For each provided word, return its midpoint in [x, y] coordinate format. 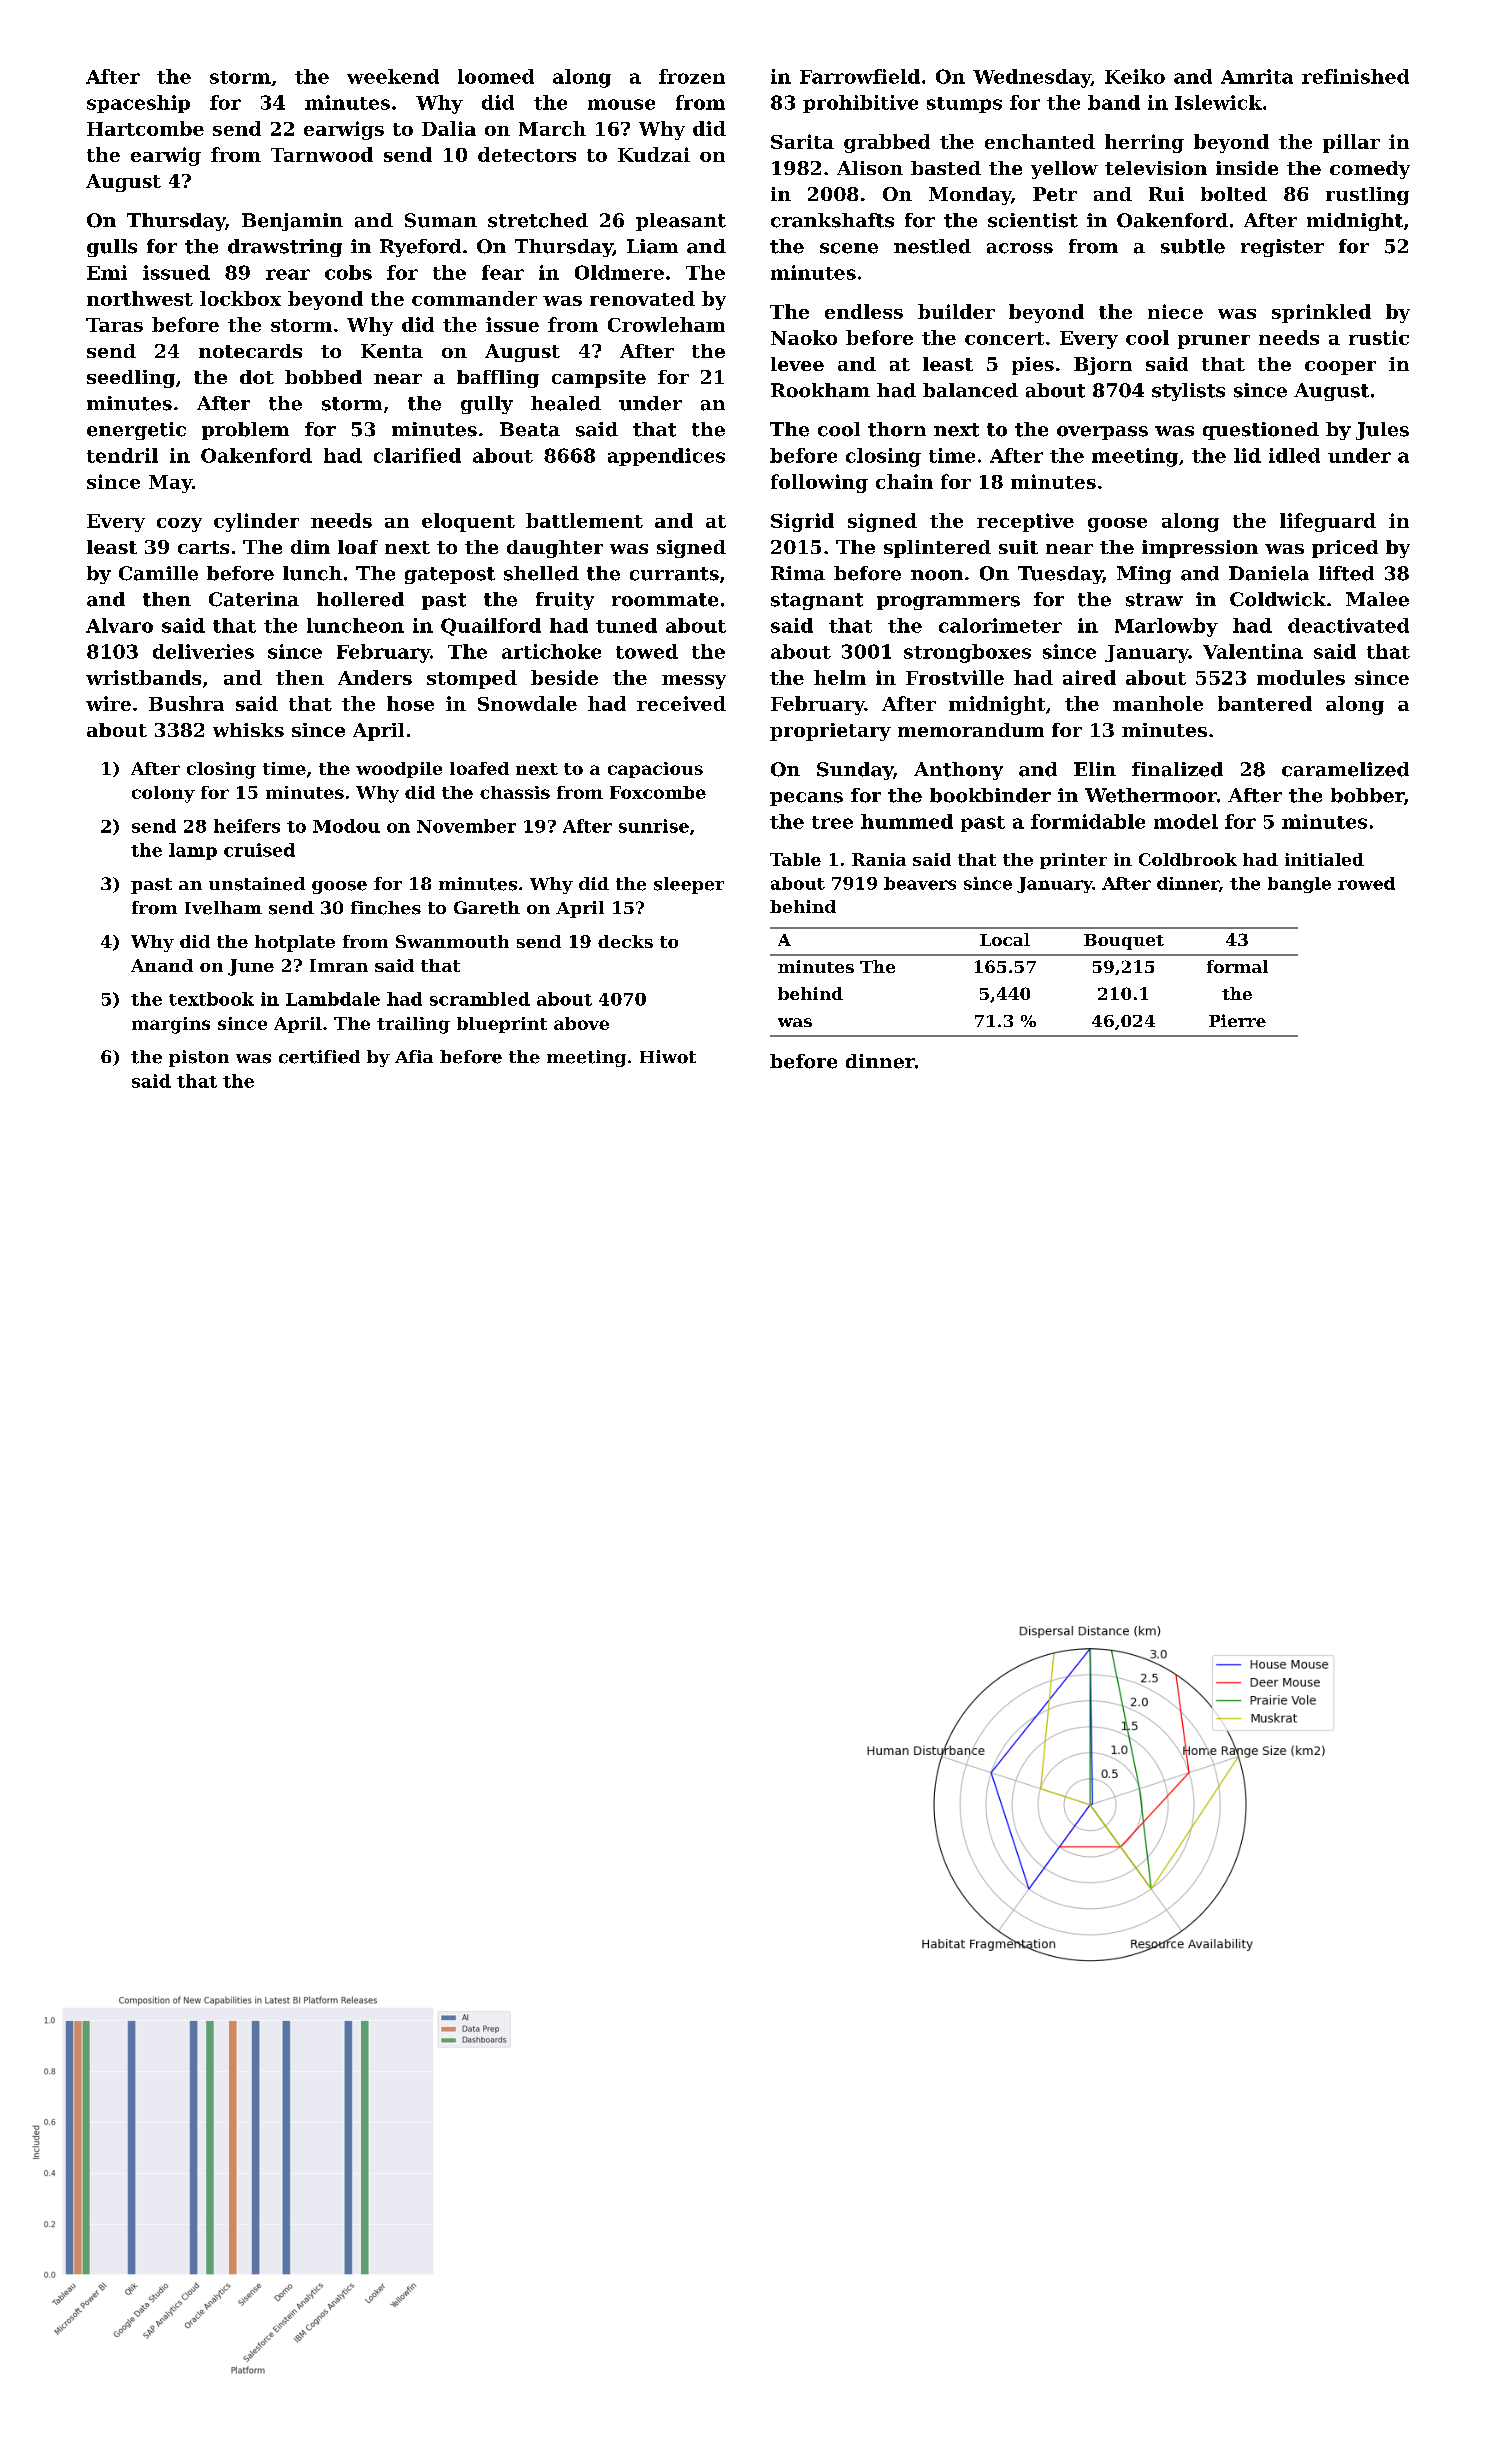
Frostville [955, 677]
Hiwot [668, 1057]
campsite [599, 379]
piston [199, 1058]
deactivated [1348, 625]
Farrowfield [860, 76]
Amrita [1257, 76]
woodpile [399, 770]
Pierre [1237, 1020]
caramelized [1345, 769]
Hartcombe [145, 128]
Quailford [491, 627]
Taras [114, 325]
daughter [555, 549]
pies [1033, 366]
